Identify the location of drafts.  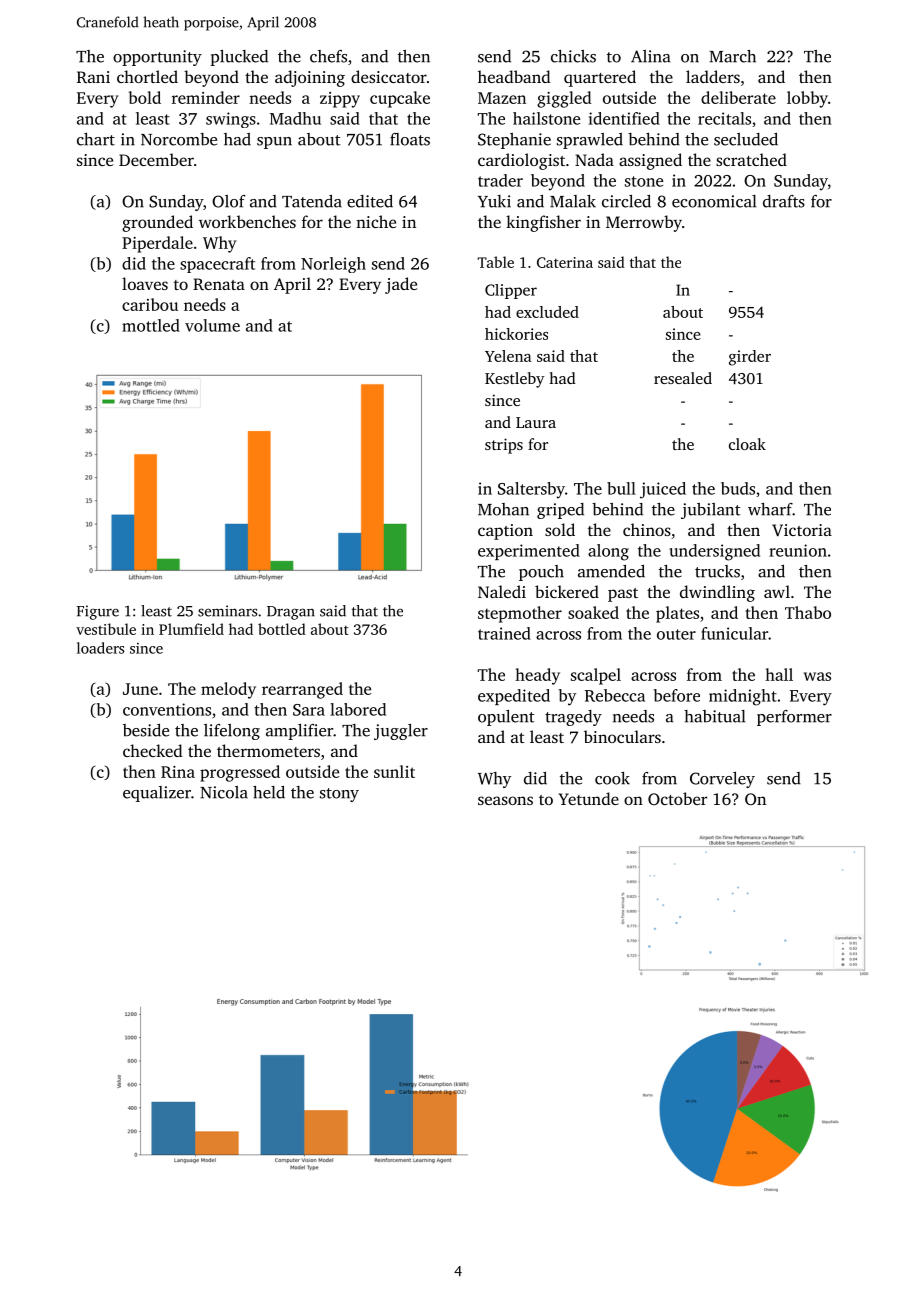
(784, 201).
